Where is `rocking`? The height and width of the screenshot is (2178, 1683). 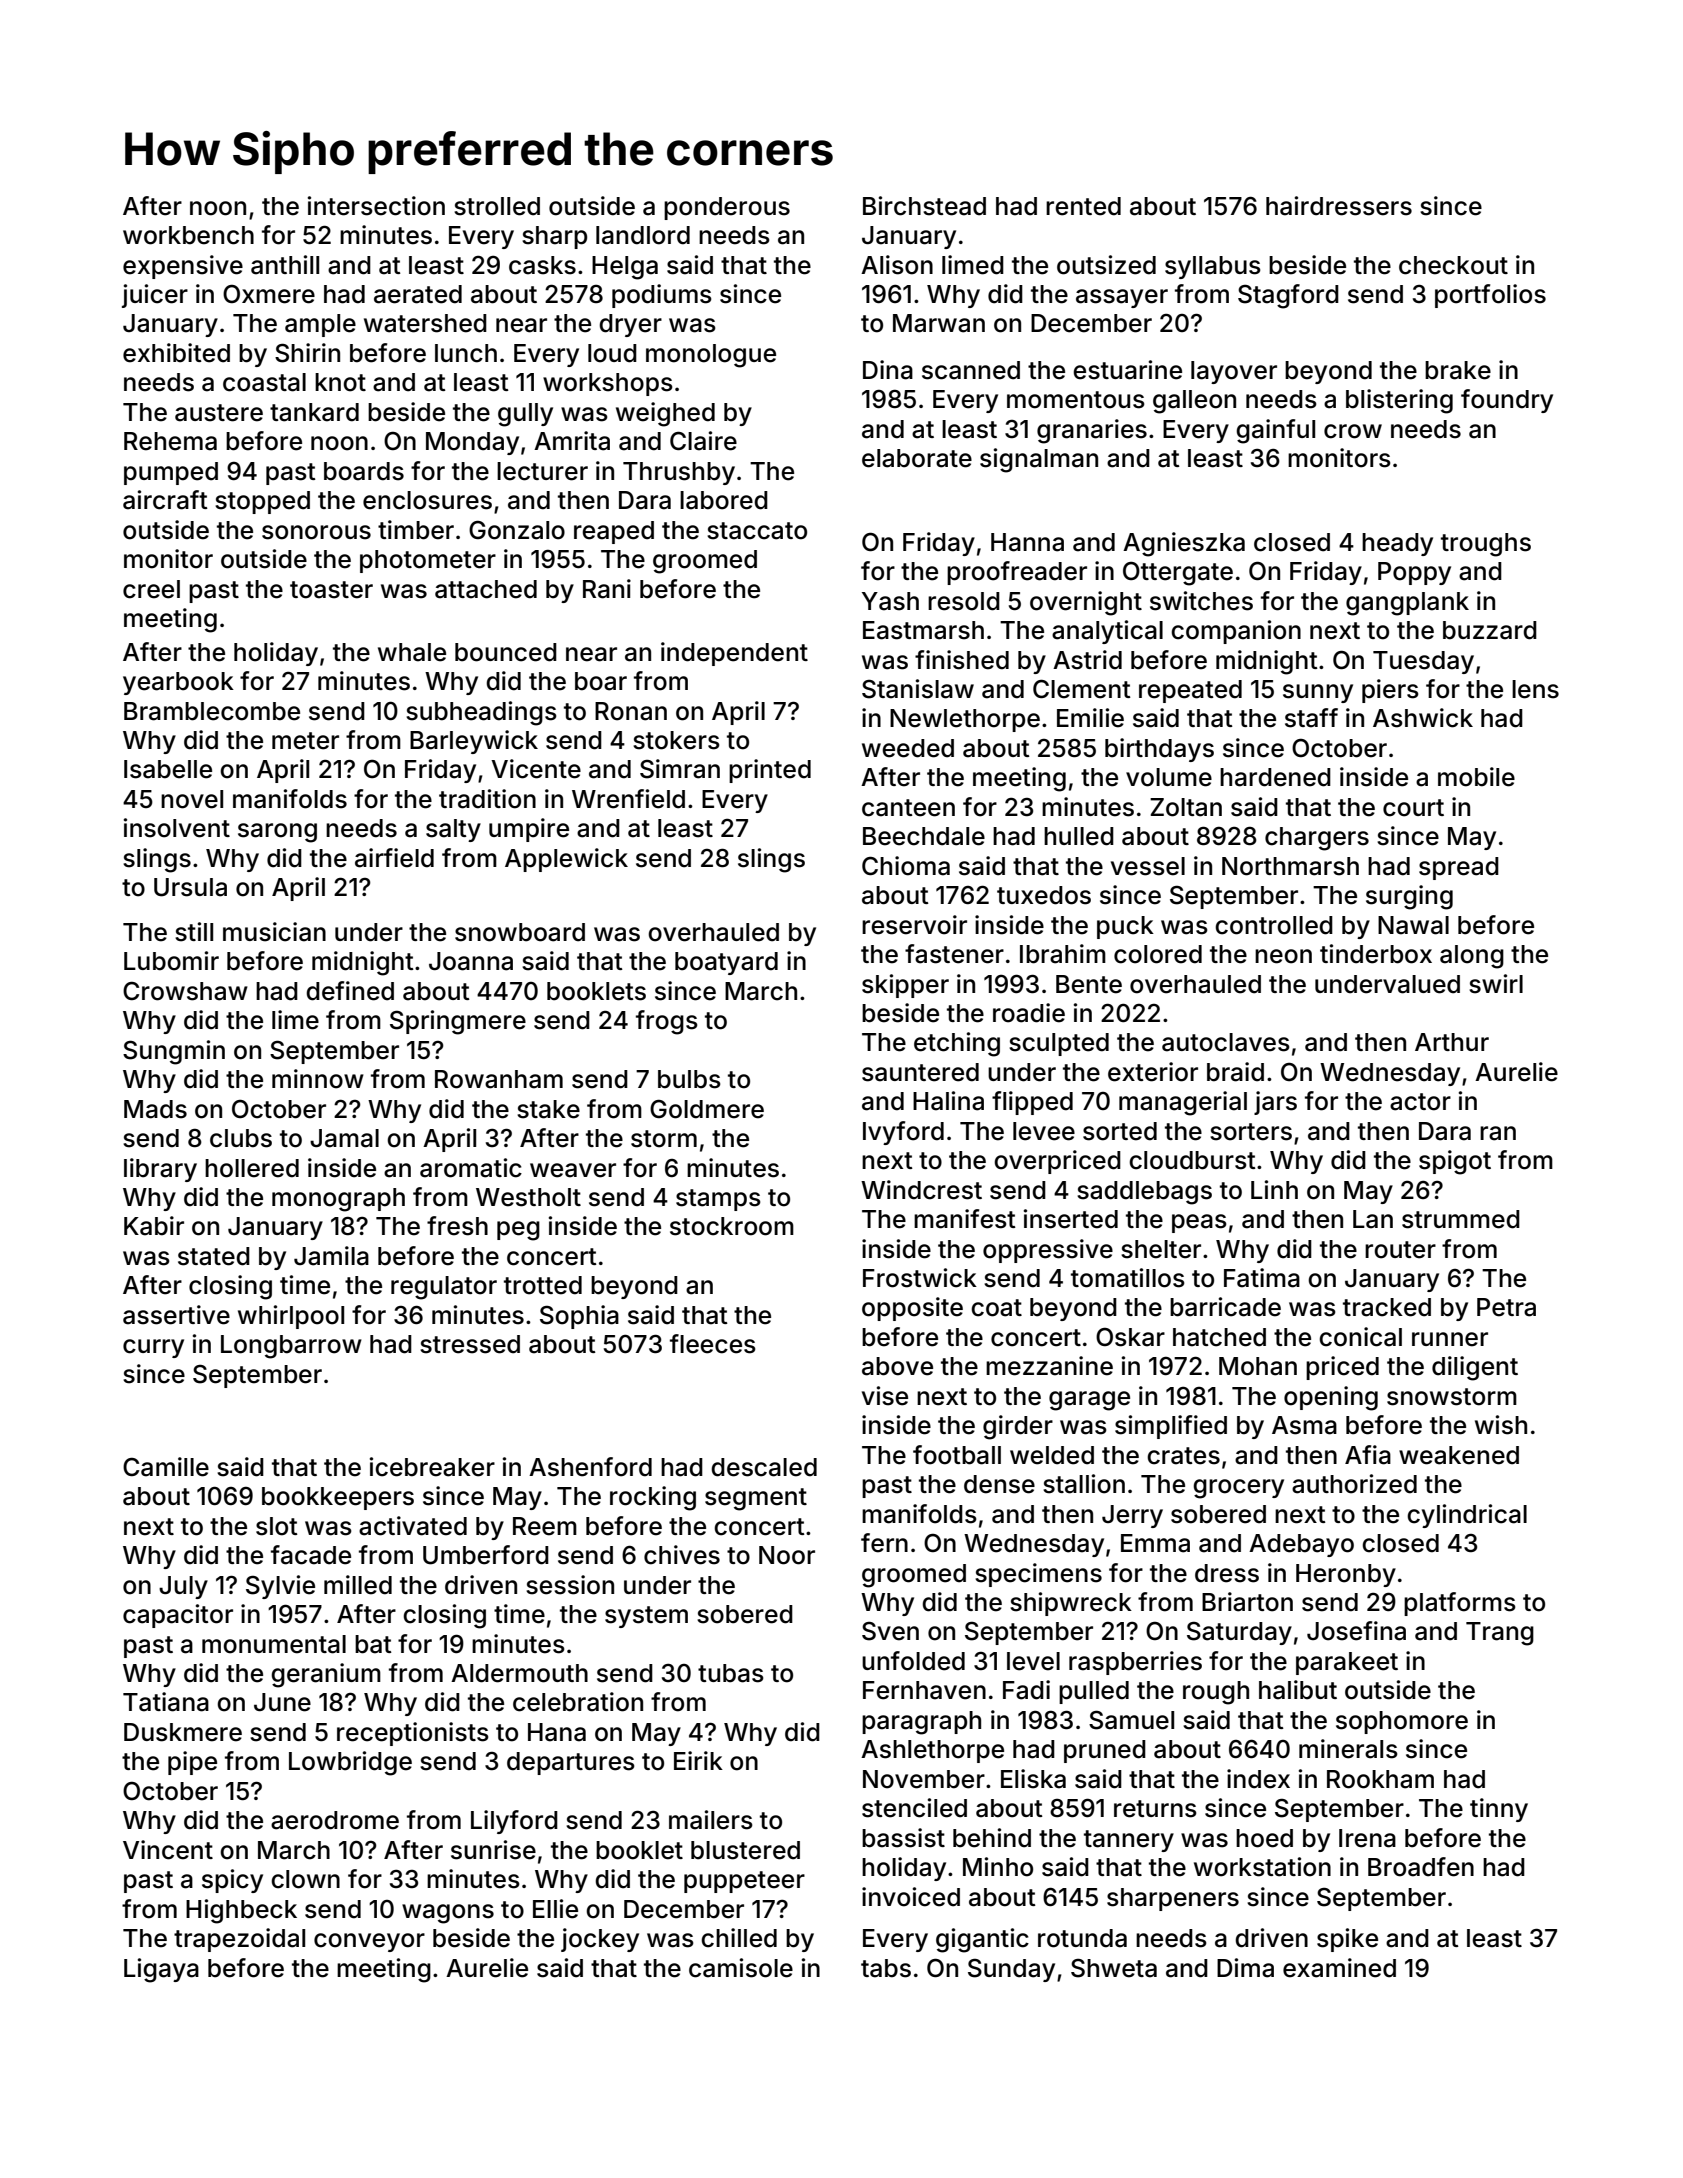 rocking is located at coordinates (653, 1498).
